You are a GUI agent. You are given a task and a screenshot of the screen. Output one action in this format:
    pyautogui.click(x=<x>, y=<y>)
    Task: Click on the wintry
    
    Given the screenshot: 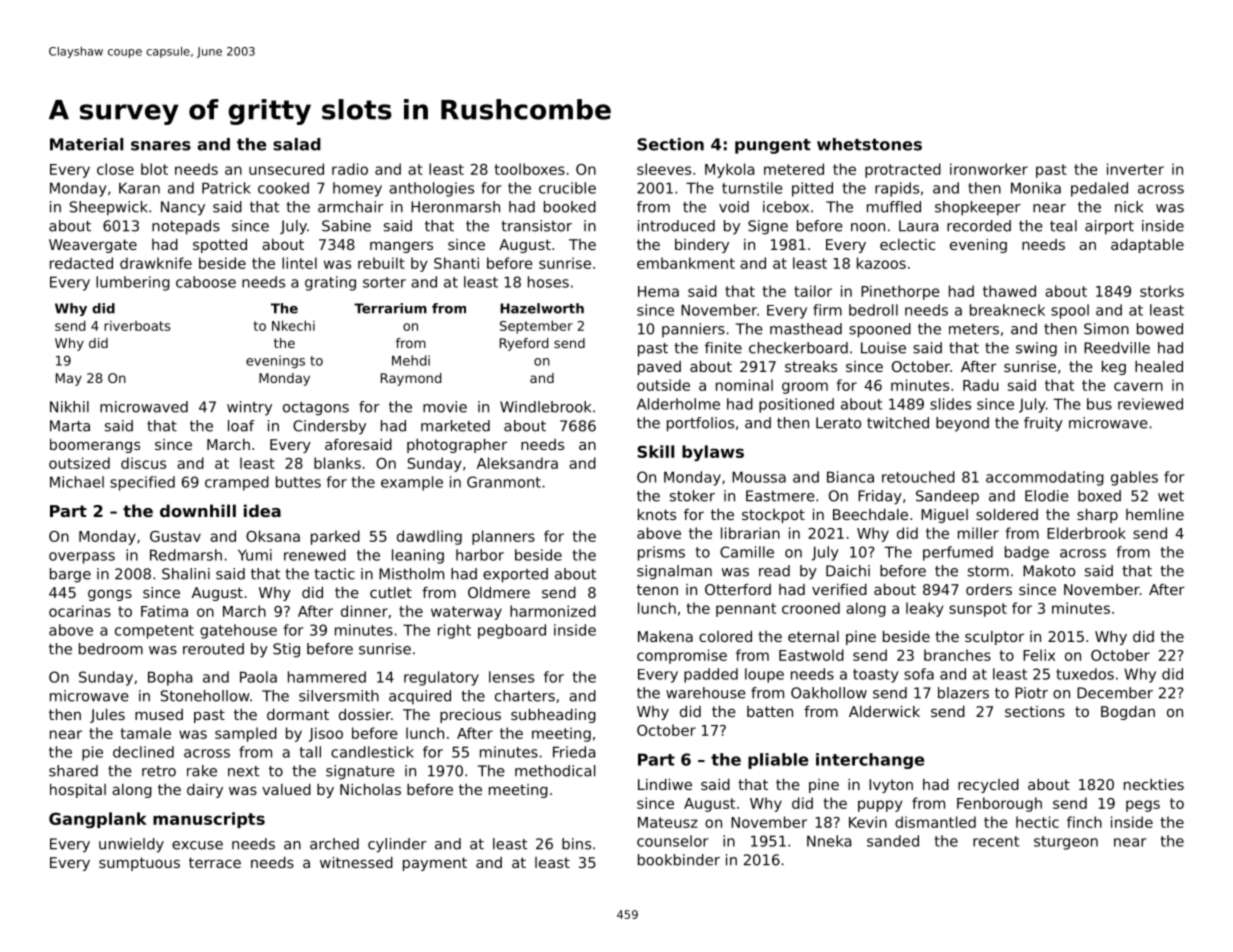 What is the action you would take?
    pyautogui.click(x=249, y=408)
